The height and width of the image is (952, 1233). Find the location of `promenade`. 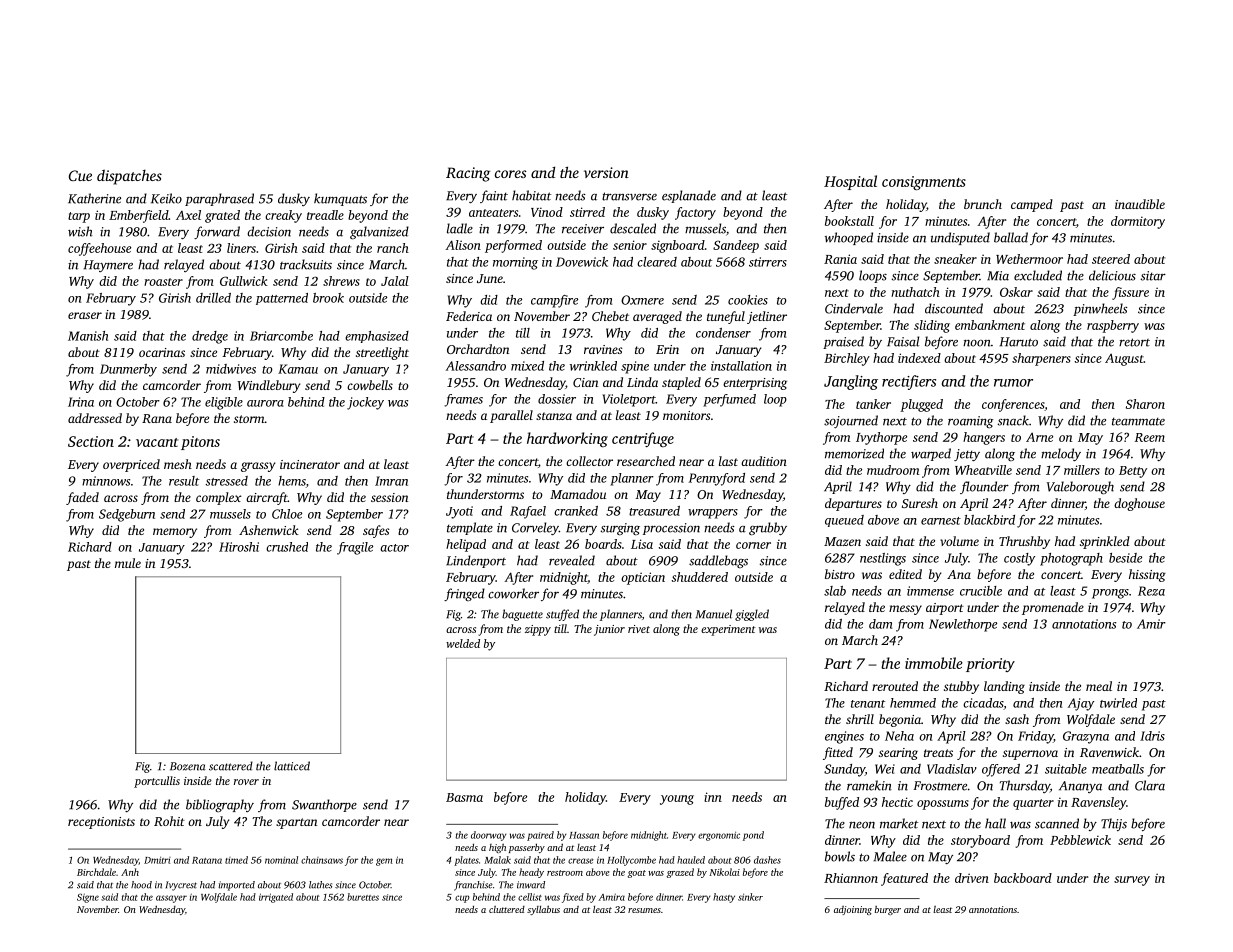

promenade is located at coordinates (1053, 608).
